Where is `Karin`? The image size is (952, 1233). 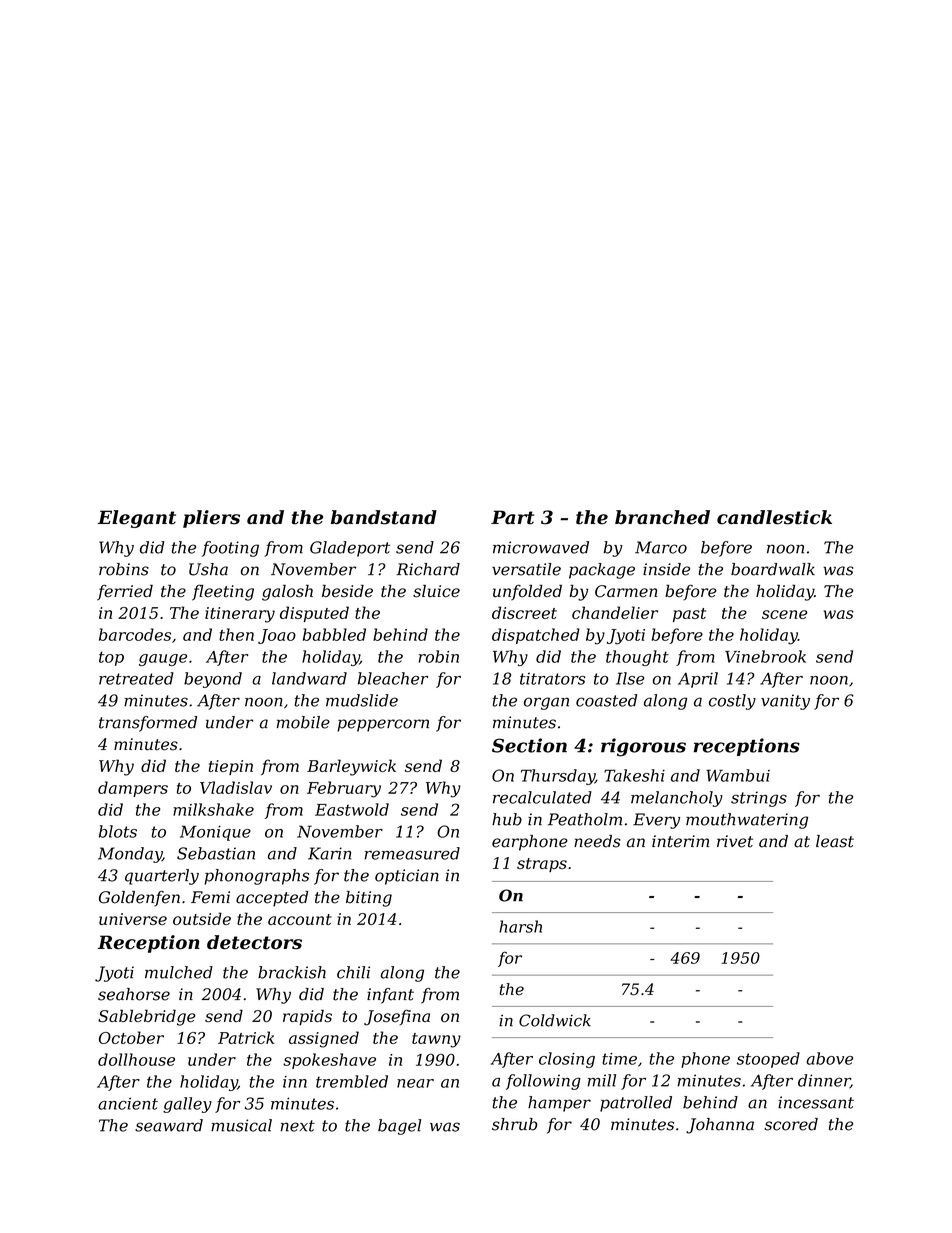
Karin is located at coordinates (329, 853).
